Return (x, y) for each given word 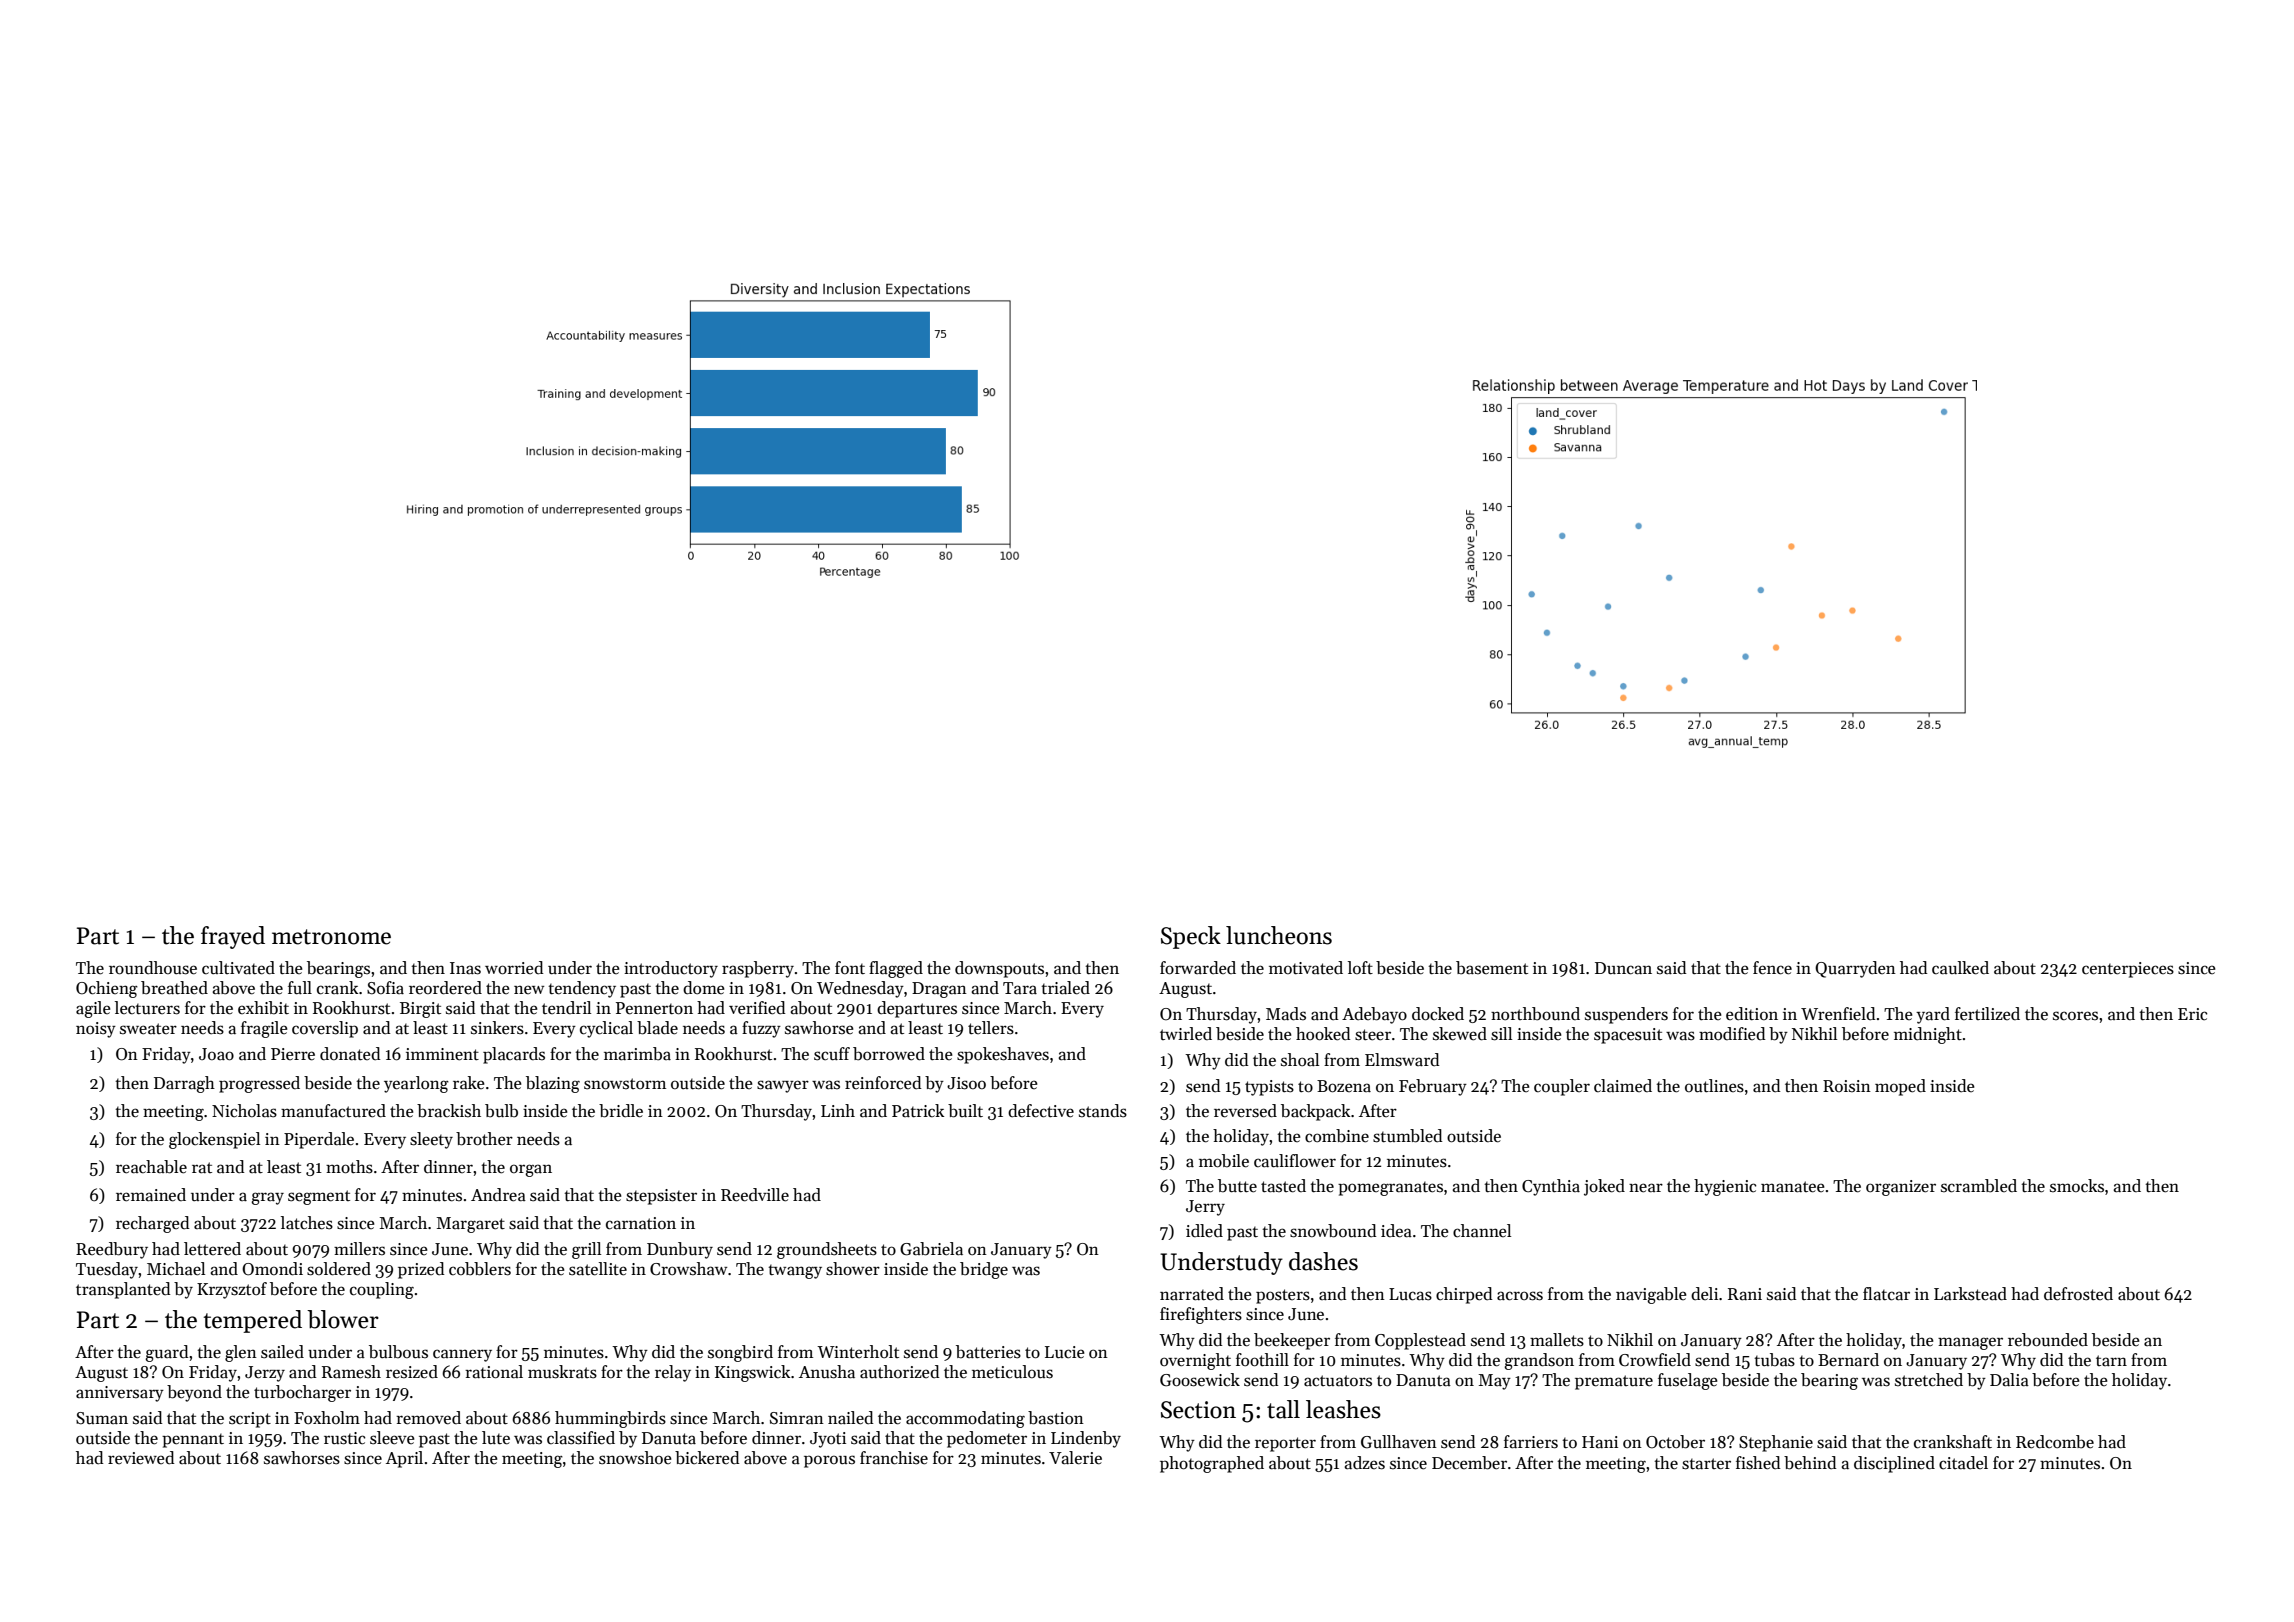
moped (1900, 1087)
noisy (96, 1030)
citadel (1963, 1463)
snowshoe (635, 1458)
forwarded (1198, 968)
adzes (1364, 1463)
